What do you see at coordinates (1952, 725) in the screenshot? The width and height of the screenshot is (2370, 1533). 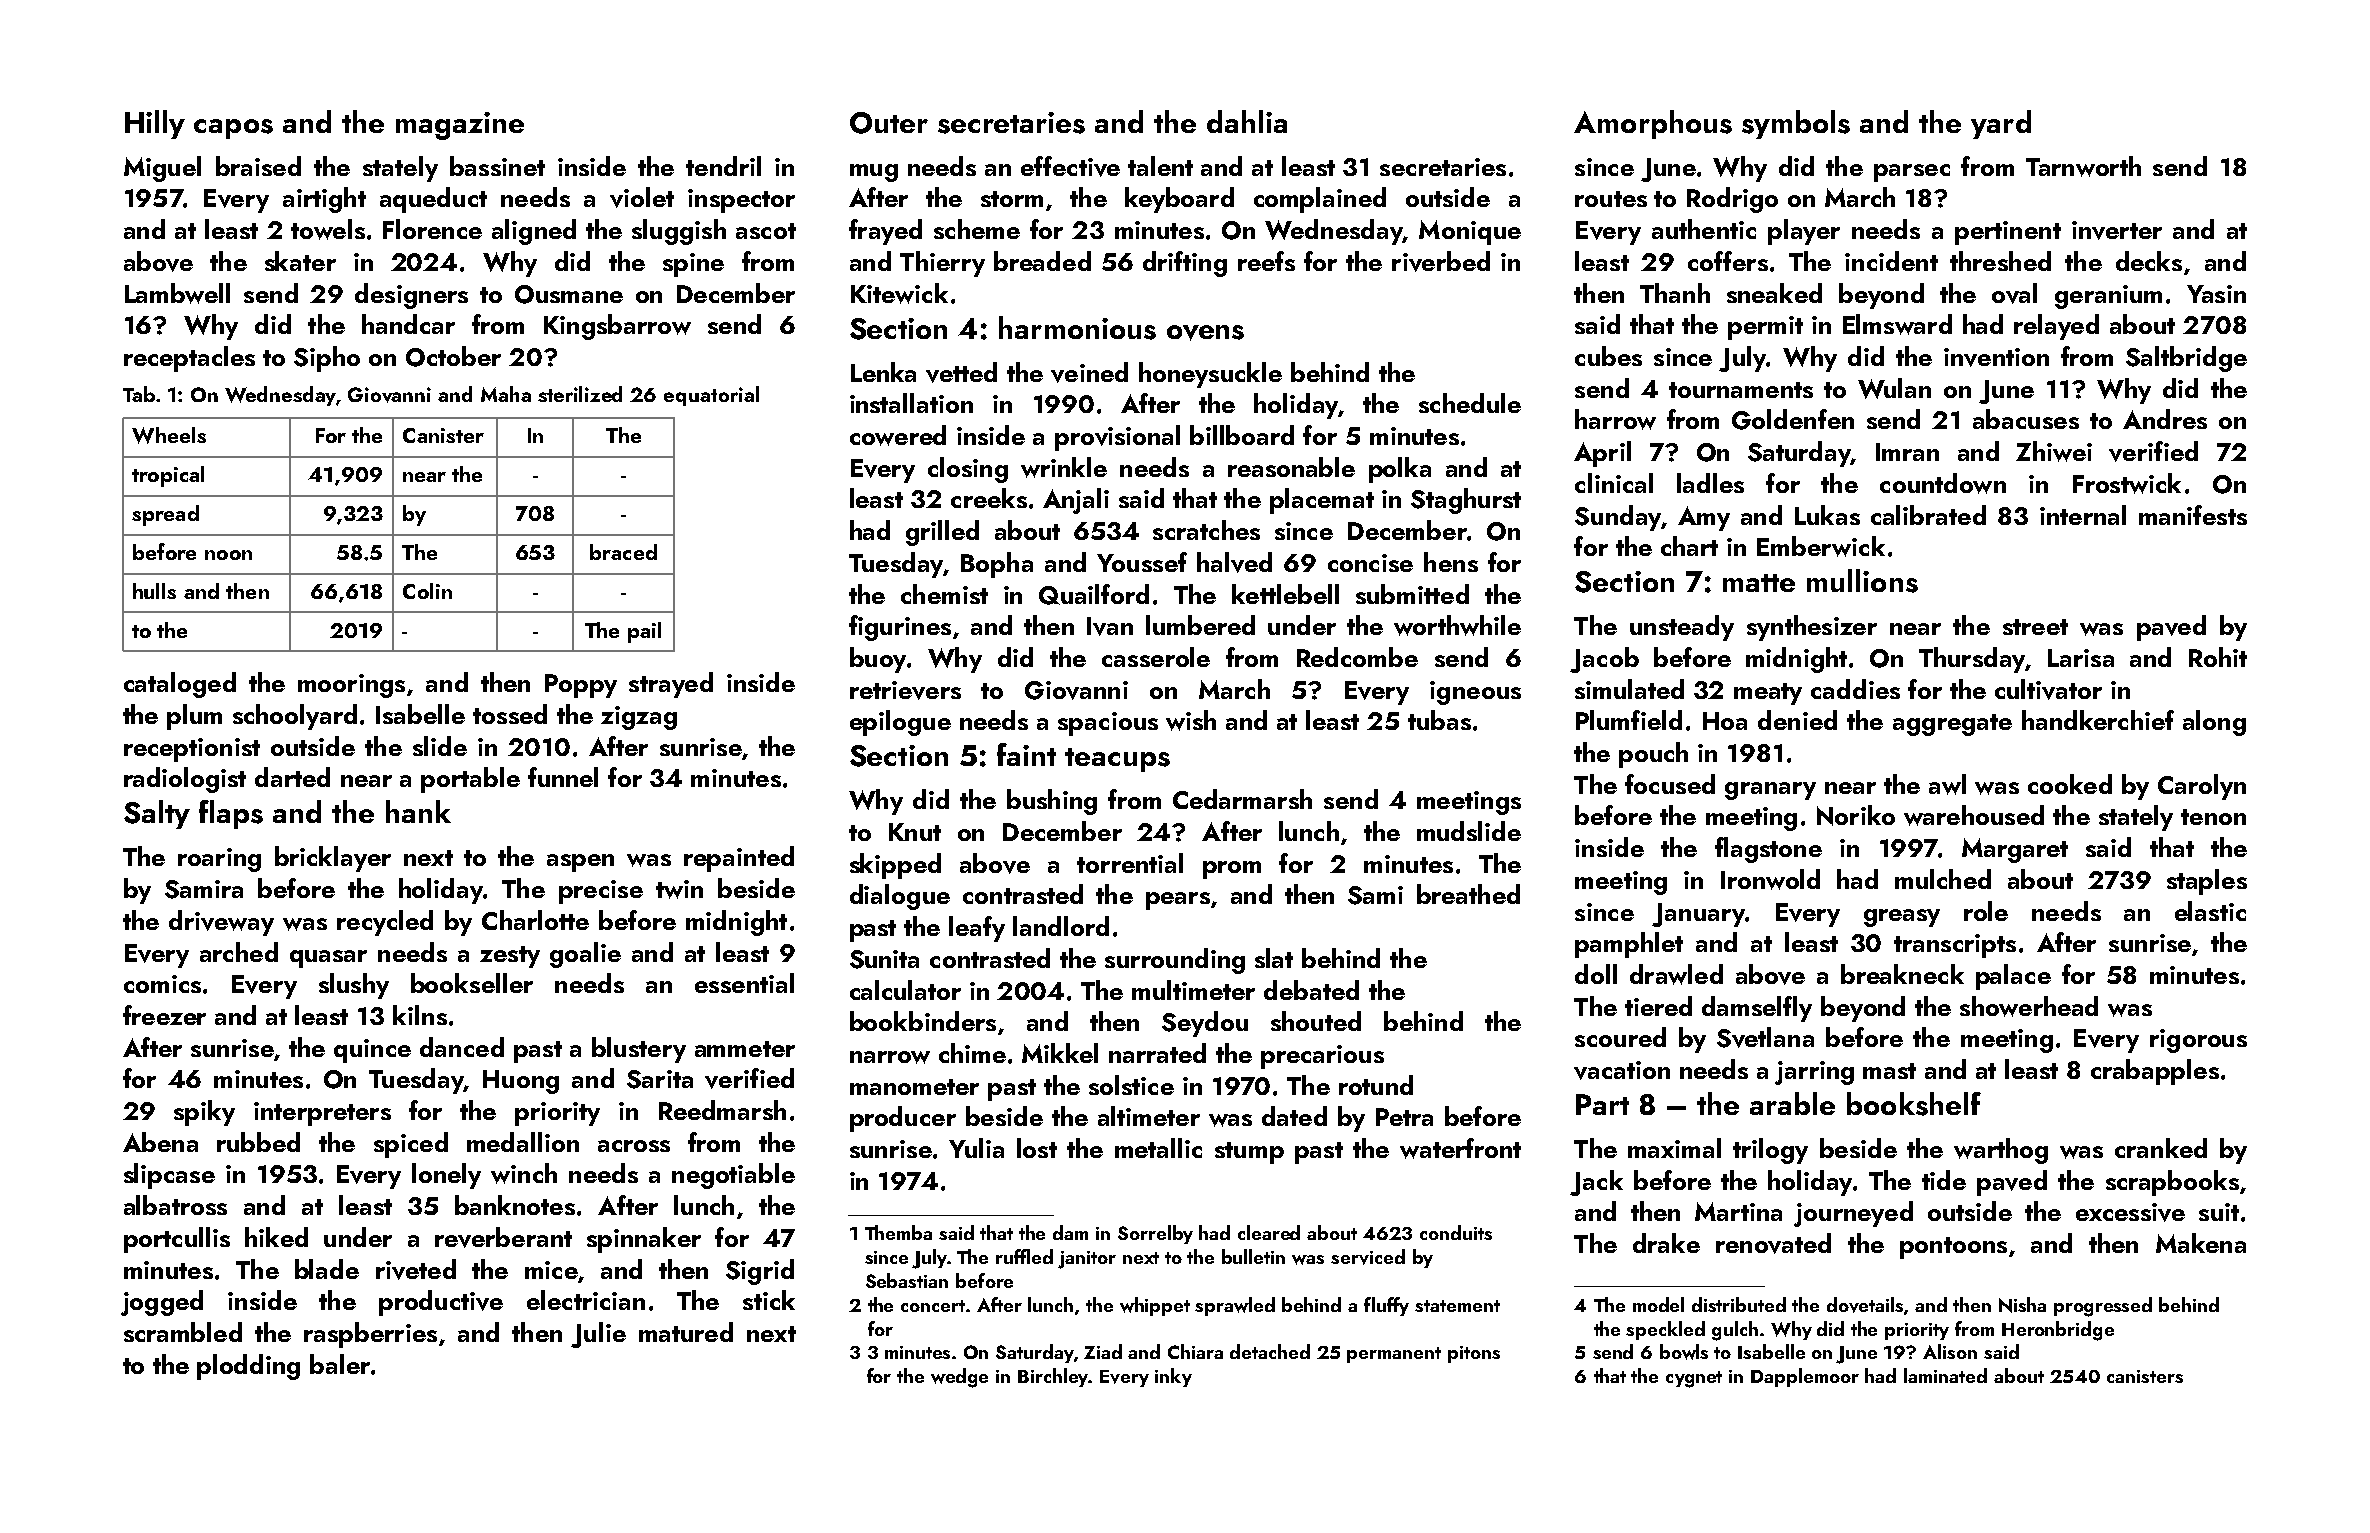 I see `aggregate` at bounding box center [1952, 725].
